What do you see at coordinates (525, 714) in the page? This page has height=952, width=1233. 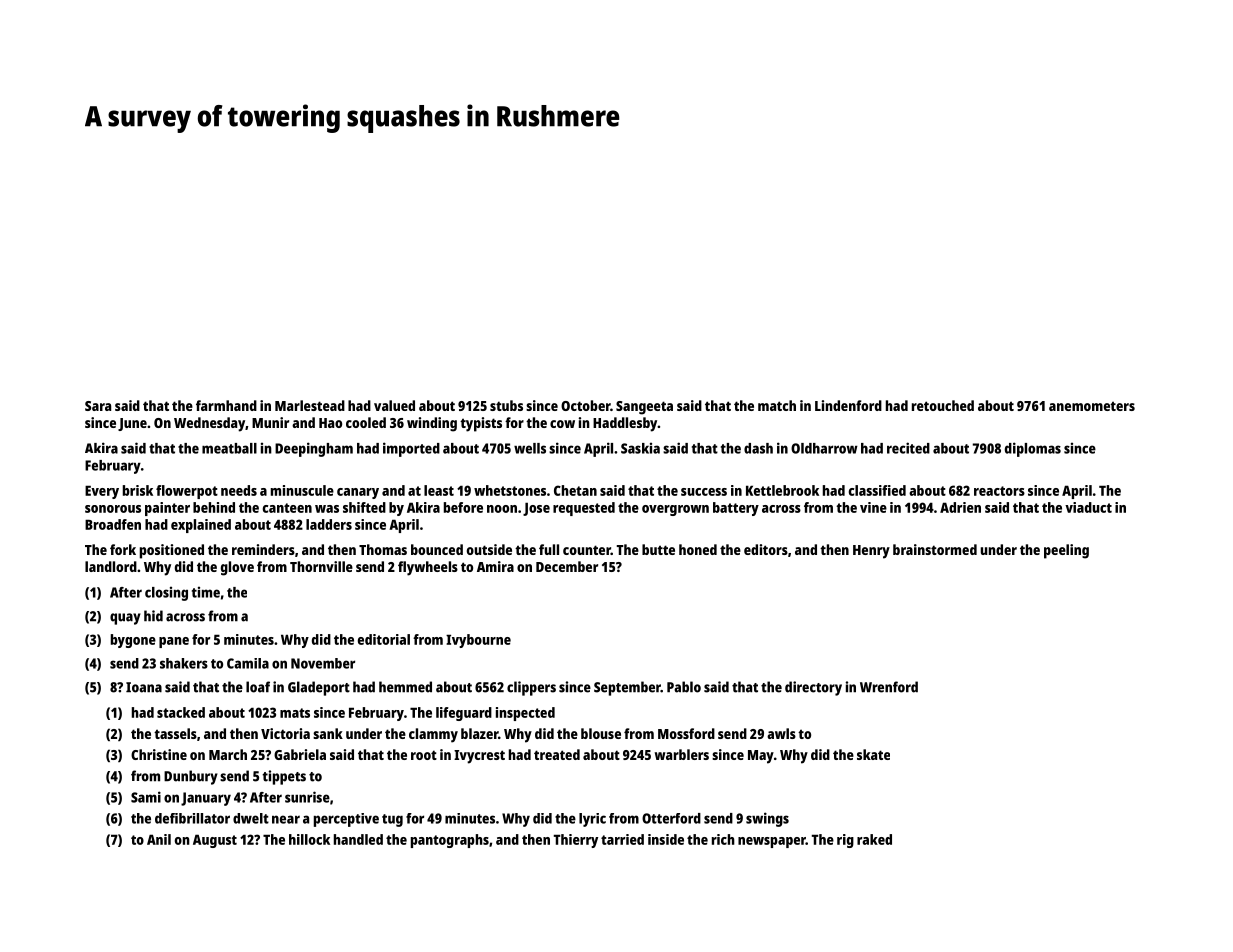 I see `inspected` at bounding box center [525, 714].
